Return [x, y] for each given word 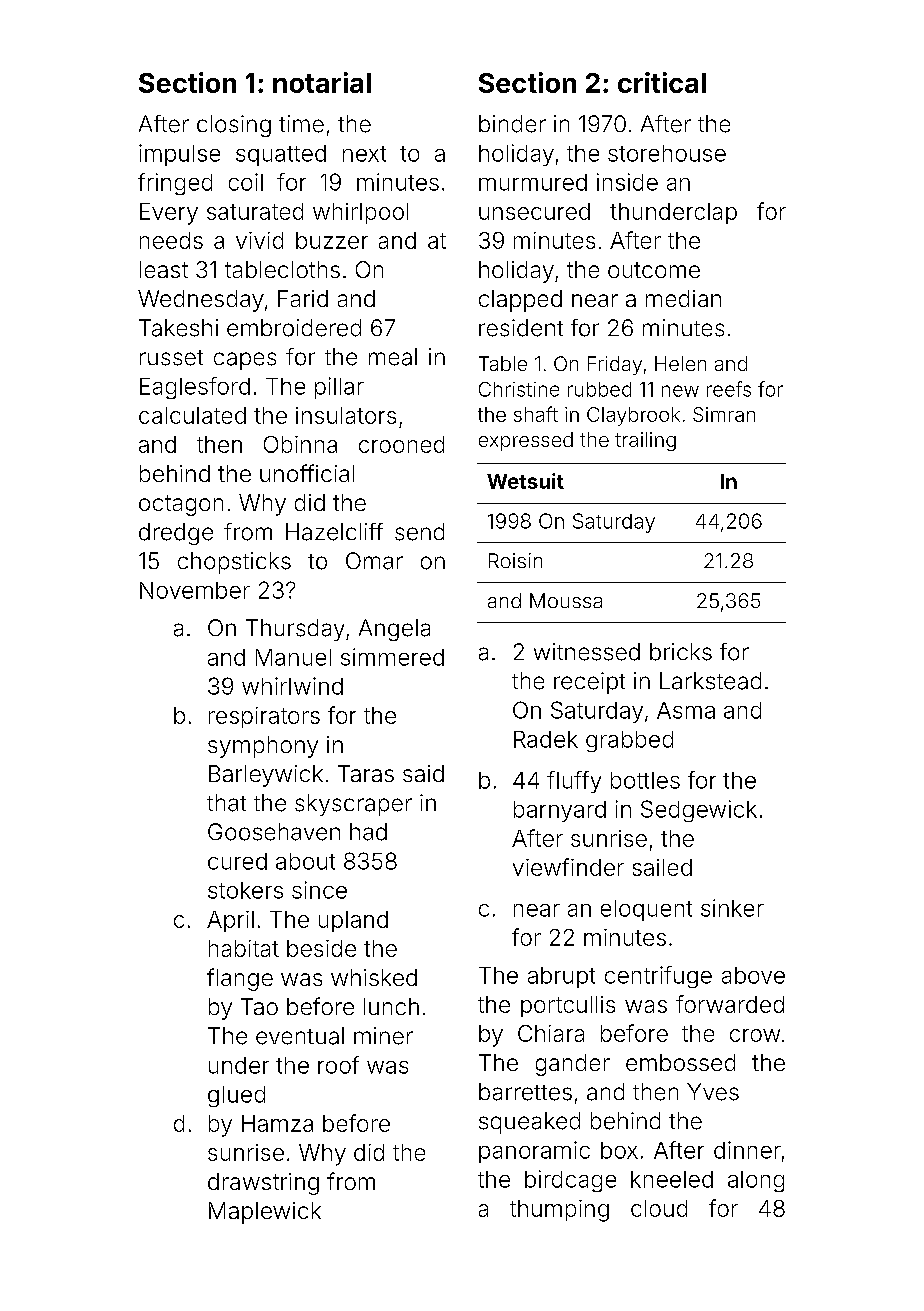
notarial [322, 82]
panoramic [534, 1152]
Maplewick [265, 1213]
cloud [659, 1208]
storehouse [667, 153]
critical [662, 82]
